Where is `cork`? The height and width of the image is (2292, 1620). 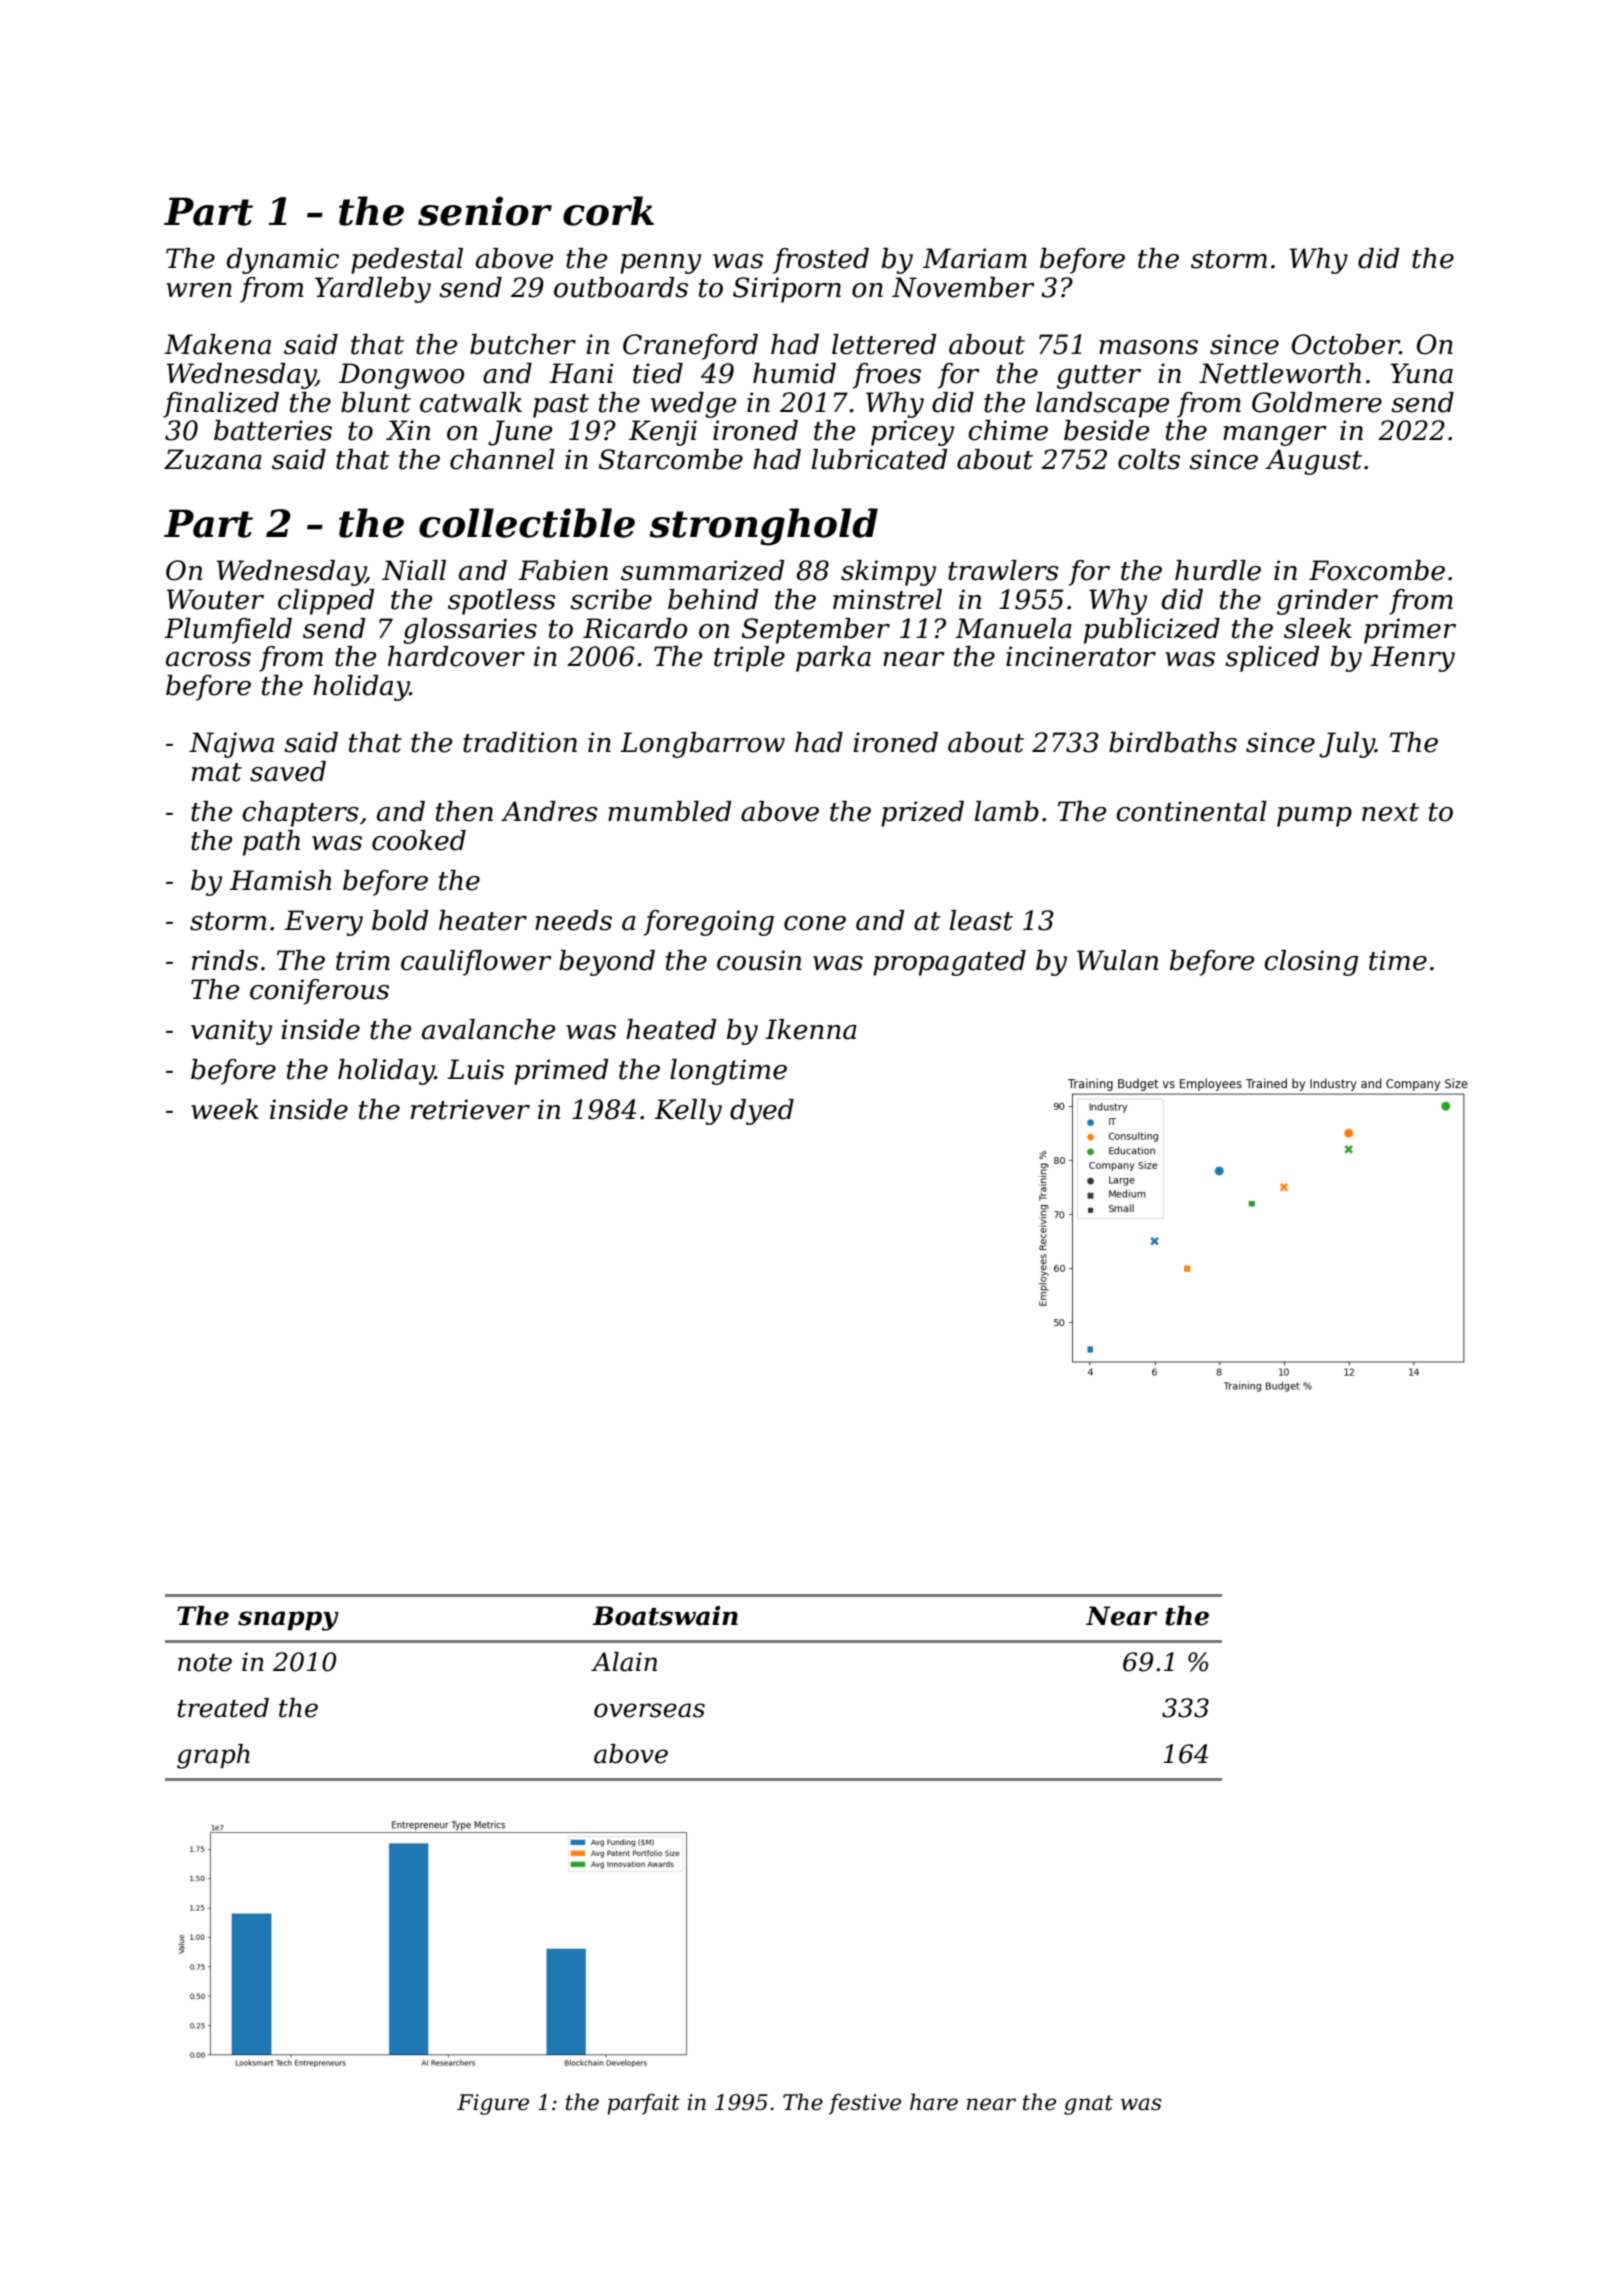
cork is located at coordinates (608, 211).
